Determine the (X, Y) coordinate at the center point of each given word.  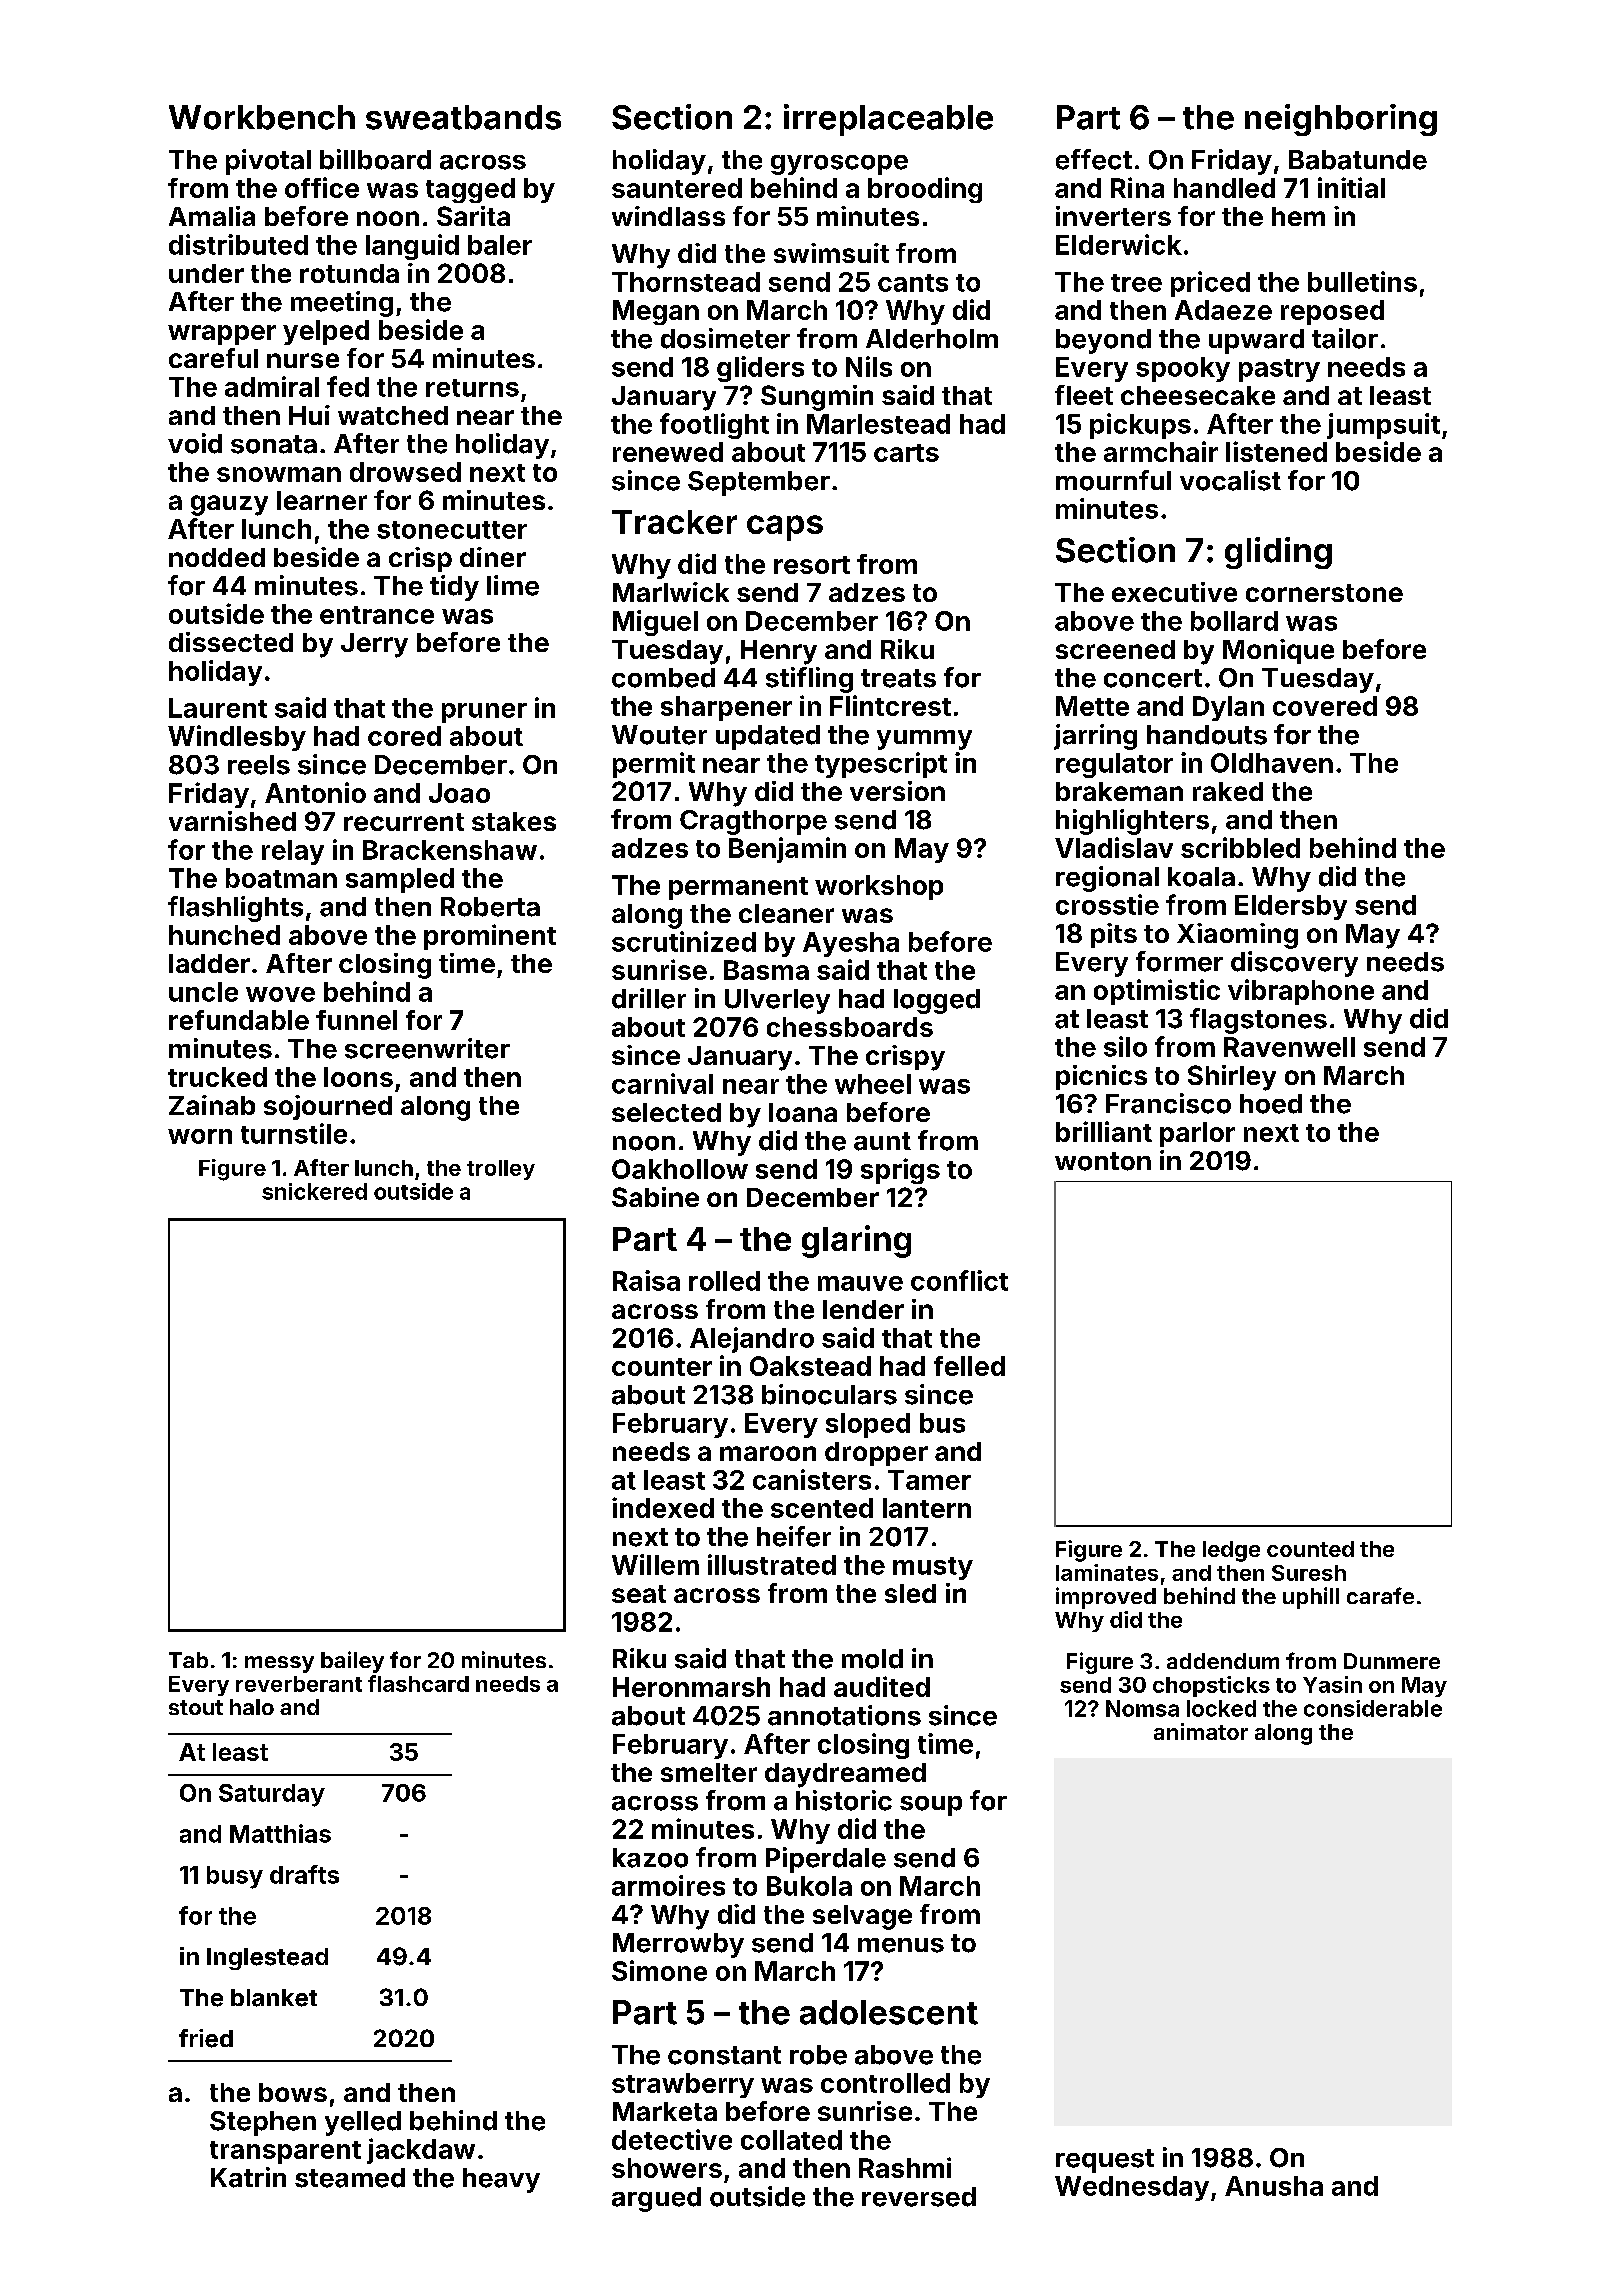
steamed (350, 2178)
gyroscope (839, 165)
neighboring (1341, 120)
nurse (303, 360)
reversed (919, 2197)
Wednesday (1132, 2188)
